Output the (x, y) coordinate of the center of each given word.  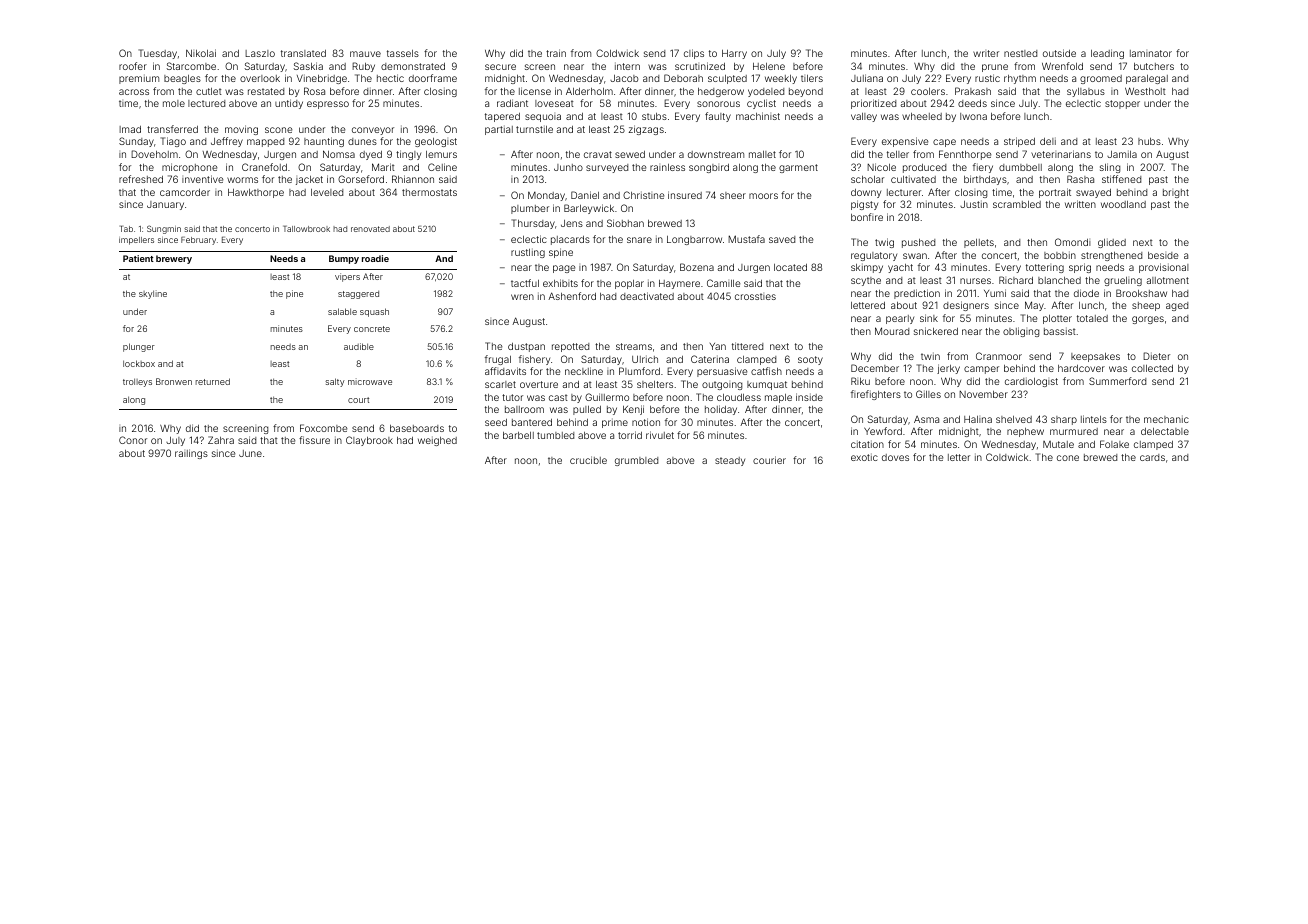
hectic (390, 78)
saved (782, 239)
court (358, 400)
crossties (755, 296)
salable (342, 311)
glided (1112, 243)
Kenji (633, 410)
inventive (202, 179)
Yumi (995, 293)
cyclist (761, 104)
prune (995, 68)
